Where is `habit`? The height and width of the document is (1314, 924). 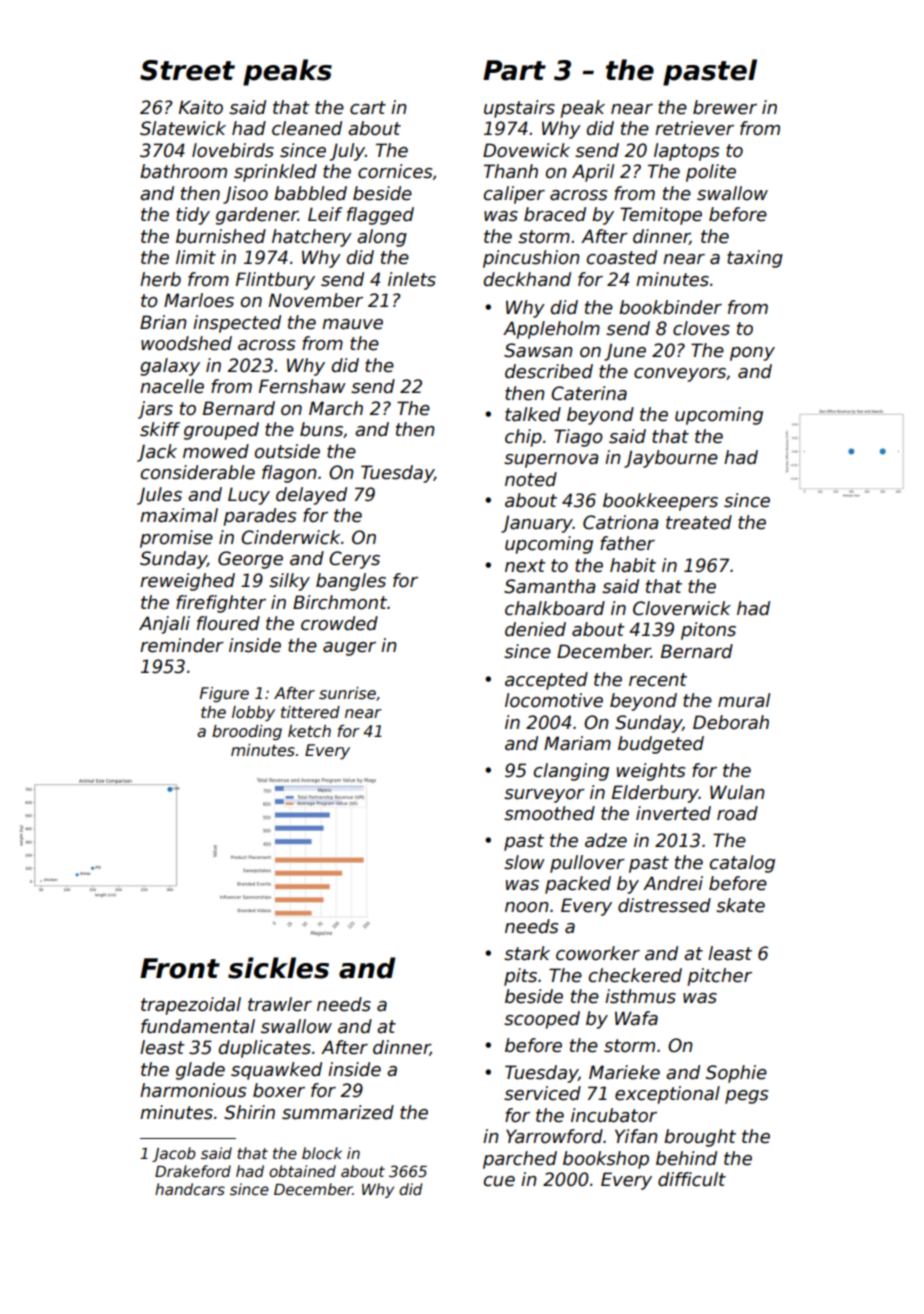 habit is located at coordinates (633, 565).
